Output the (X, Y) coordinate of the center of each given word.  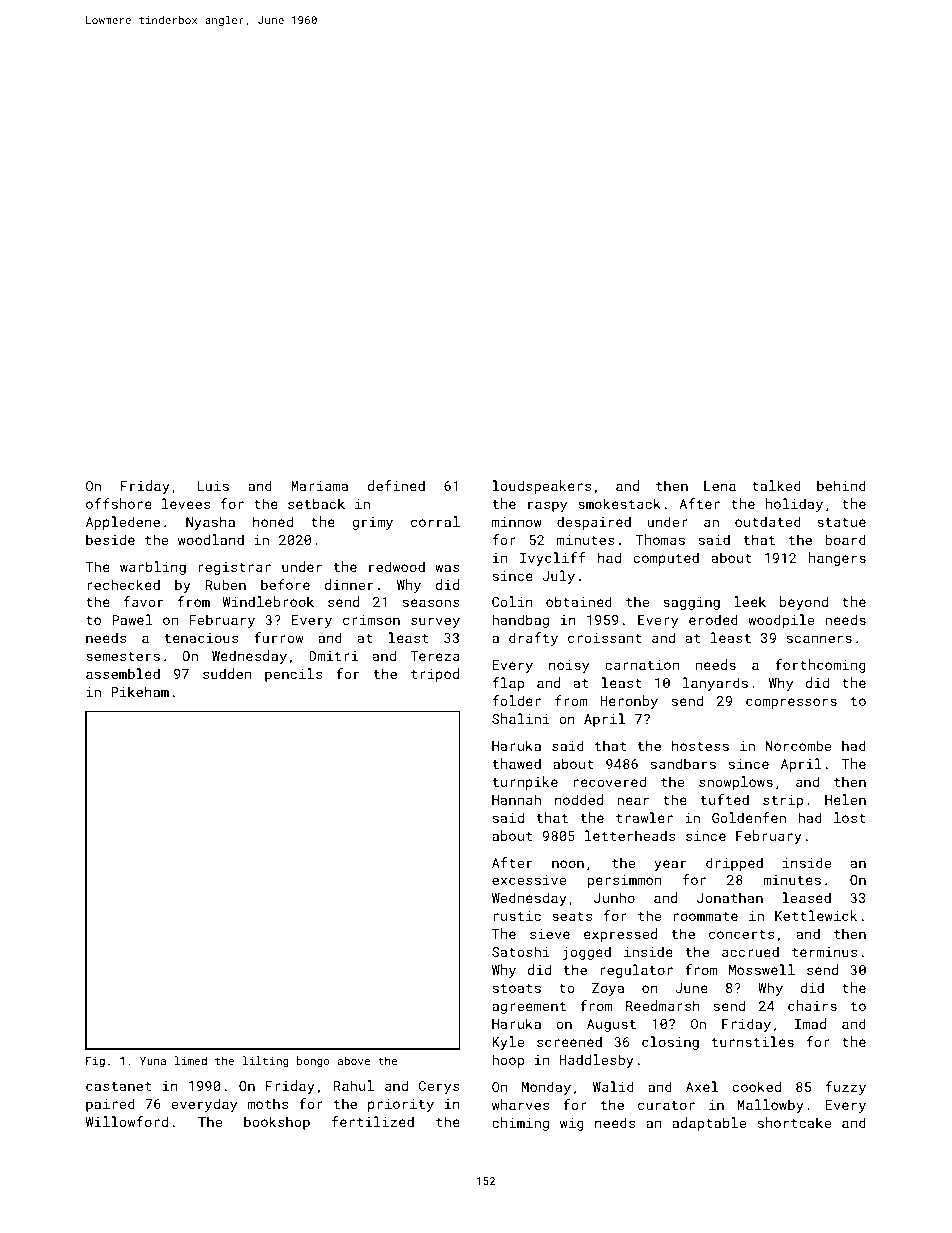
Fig (95, 1062)
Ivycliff (553, 559)
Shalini (521, 718)
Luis (213, 486)
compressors (791, 703)
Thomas (660, 539)
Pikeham (140, 691)
